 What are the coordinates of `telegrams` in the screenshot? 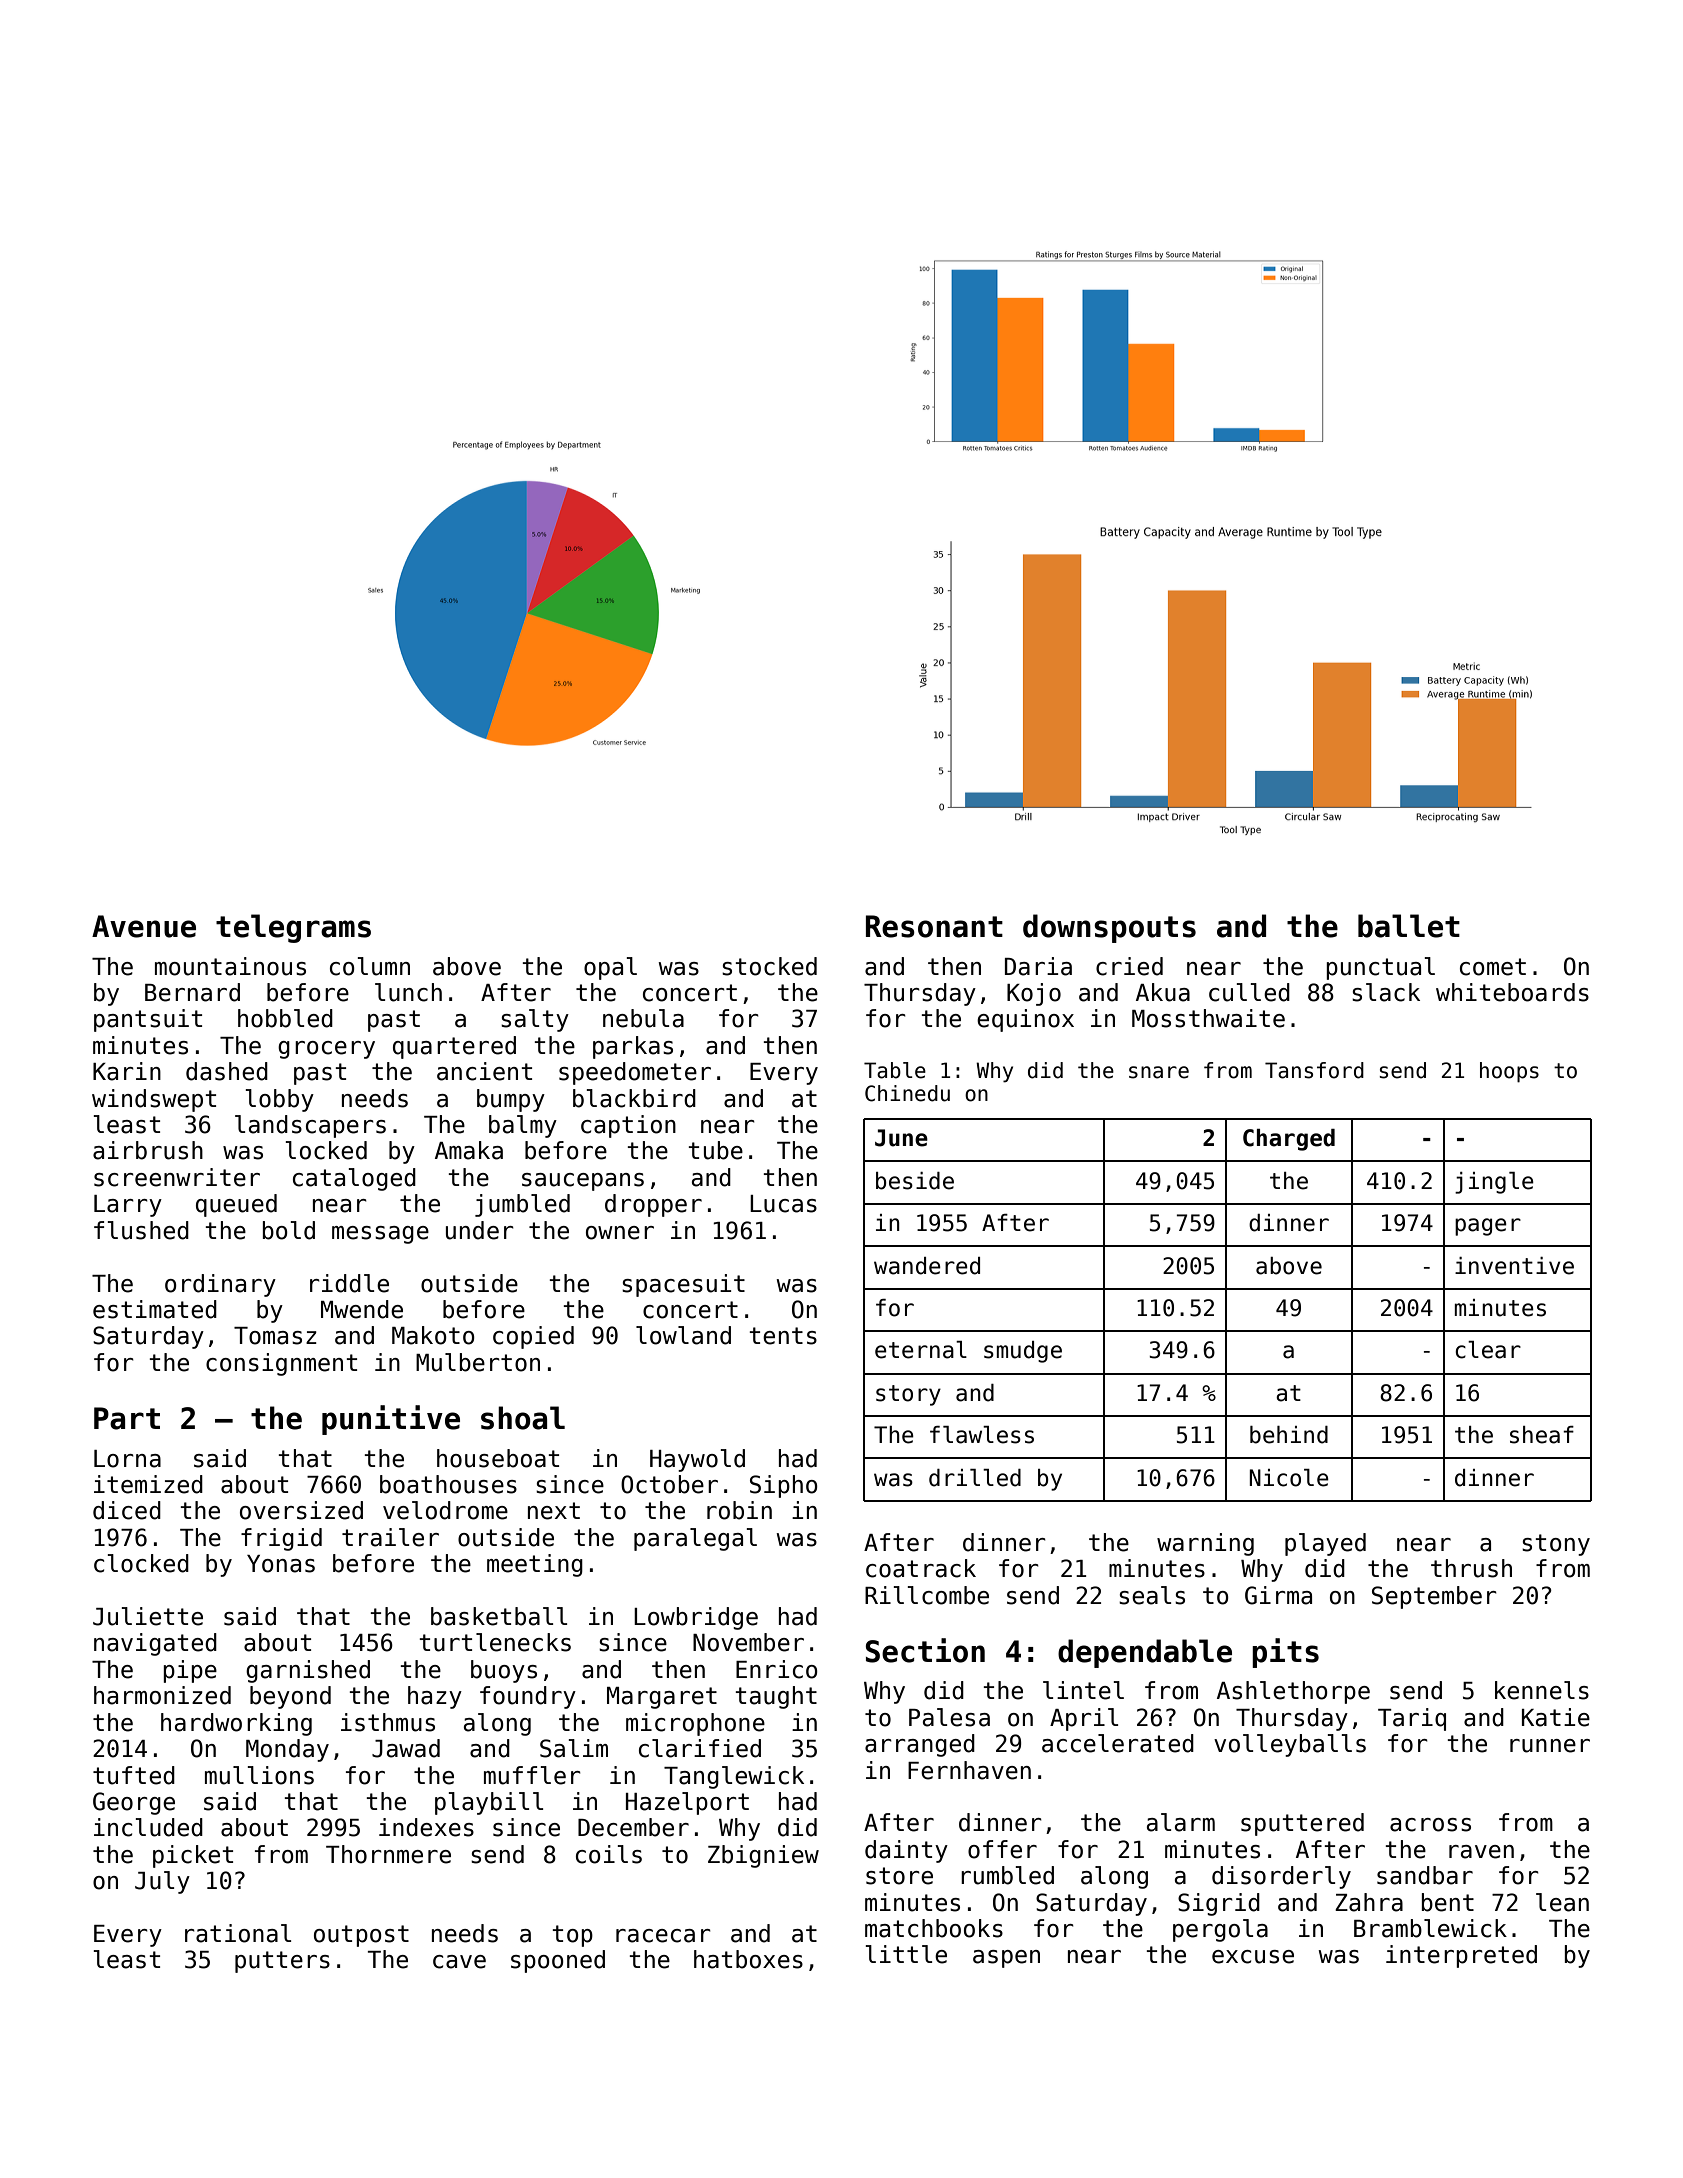 It's located at (293, 928).
